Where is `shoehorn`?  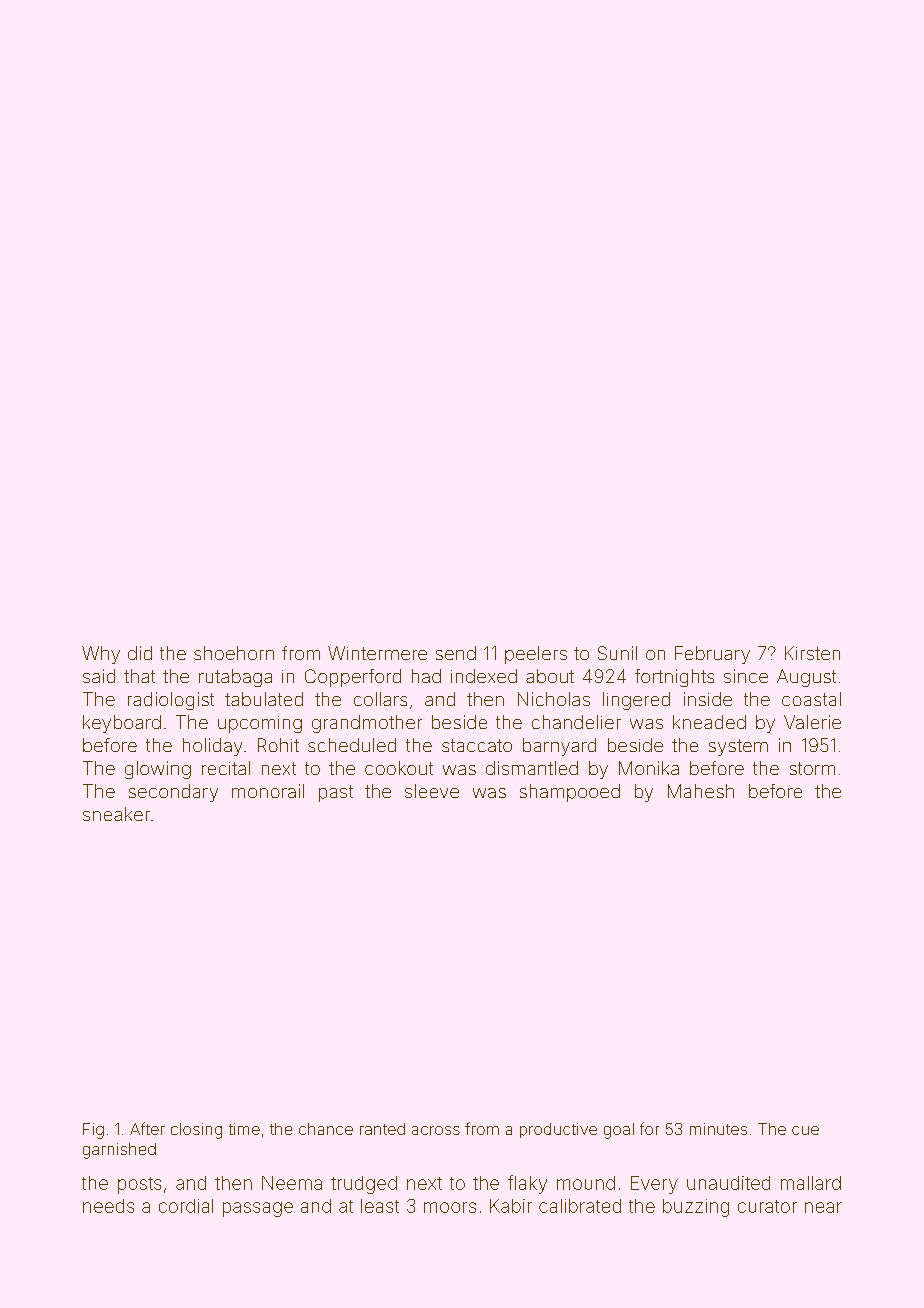
shoehorn is located at coordinates (234, 653).
